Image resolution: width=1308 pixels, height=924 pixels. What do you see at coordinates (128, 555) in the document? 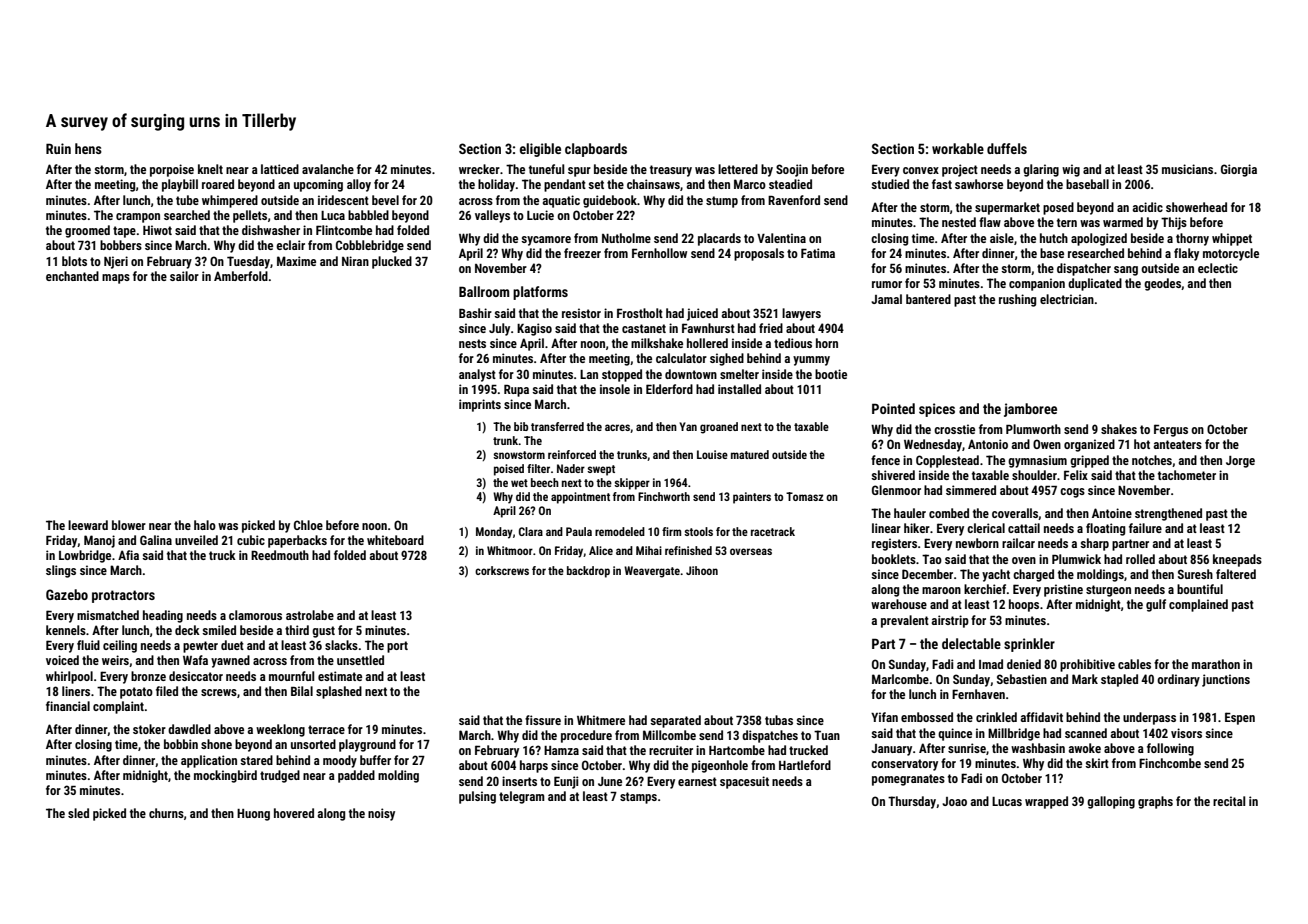
I see `Afia` at bounding box center [128, 555].
